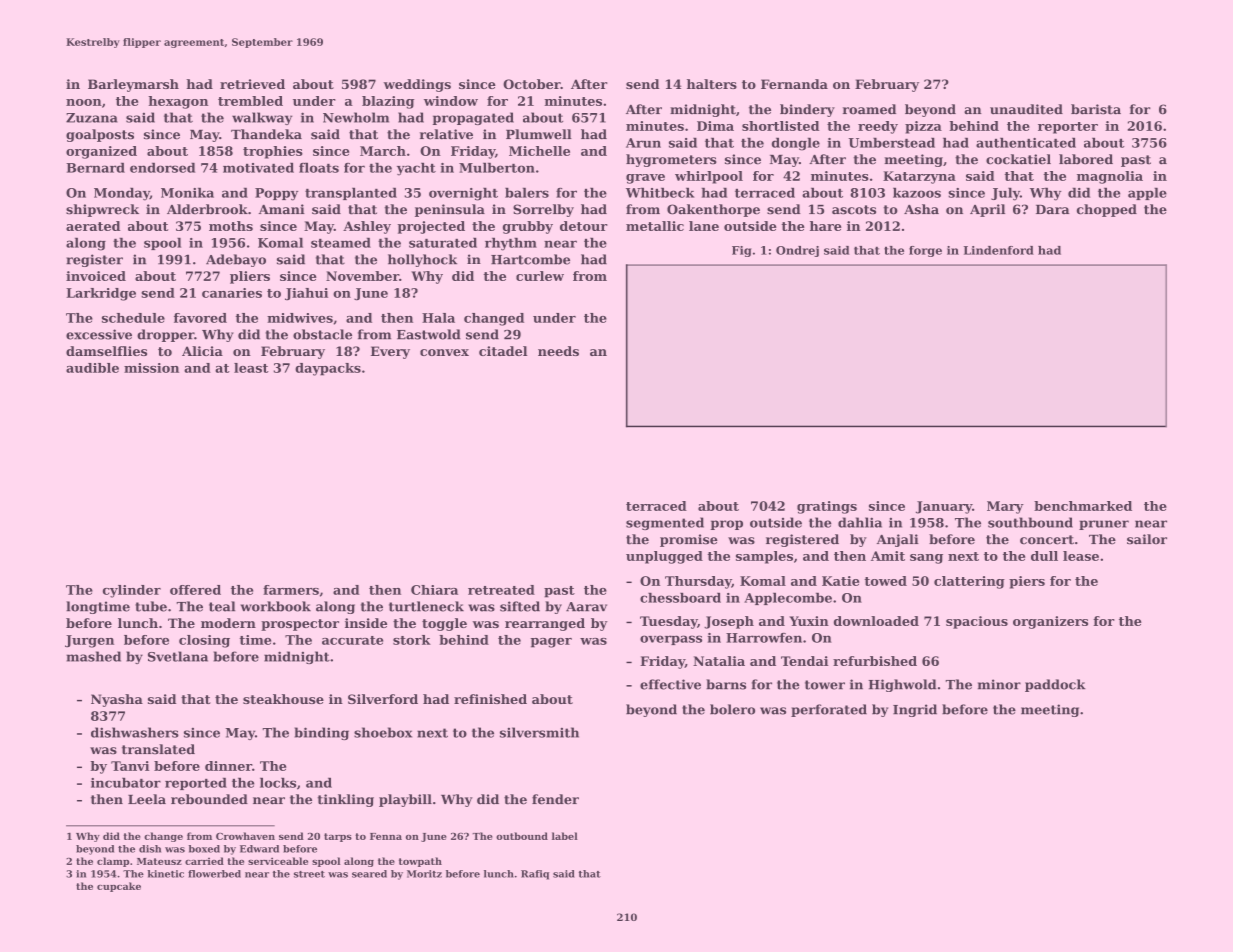  What do you see at coordinates (92, 368) in the screenshot?
I see `audible` at bounding box center [92, 368].
